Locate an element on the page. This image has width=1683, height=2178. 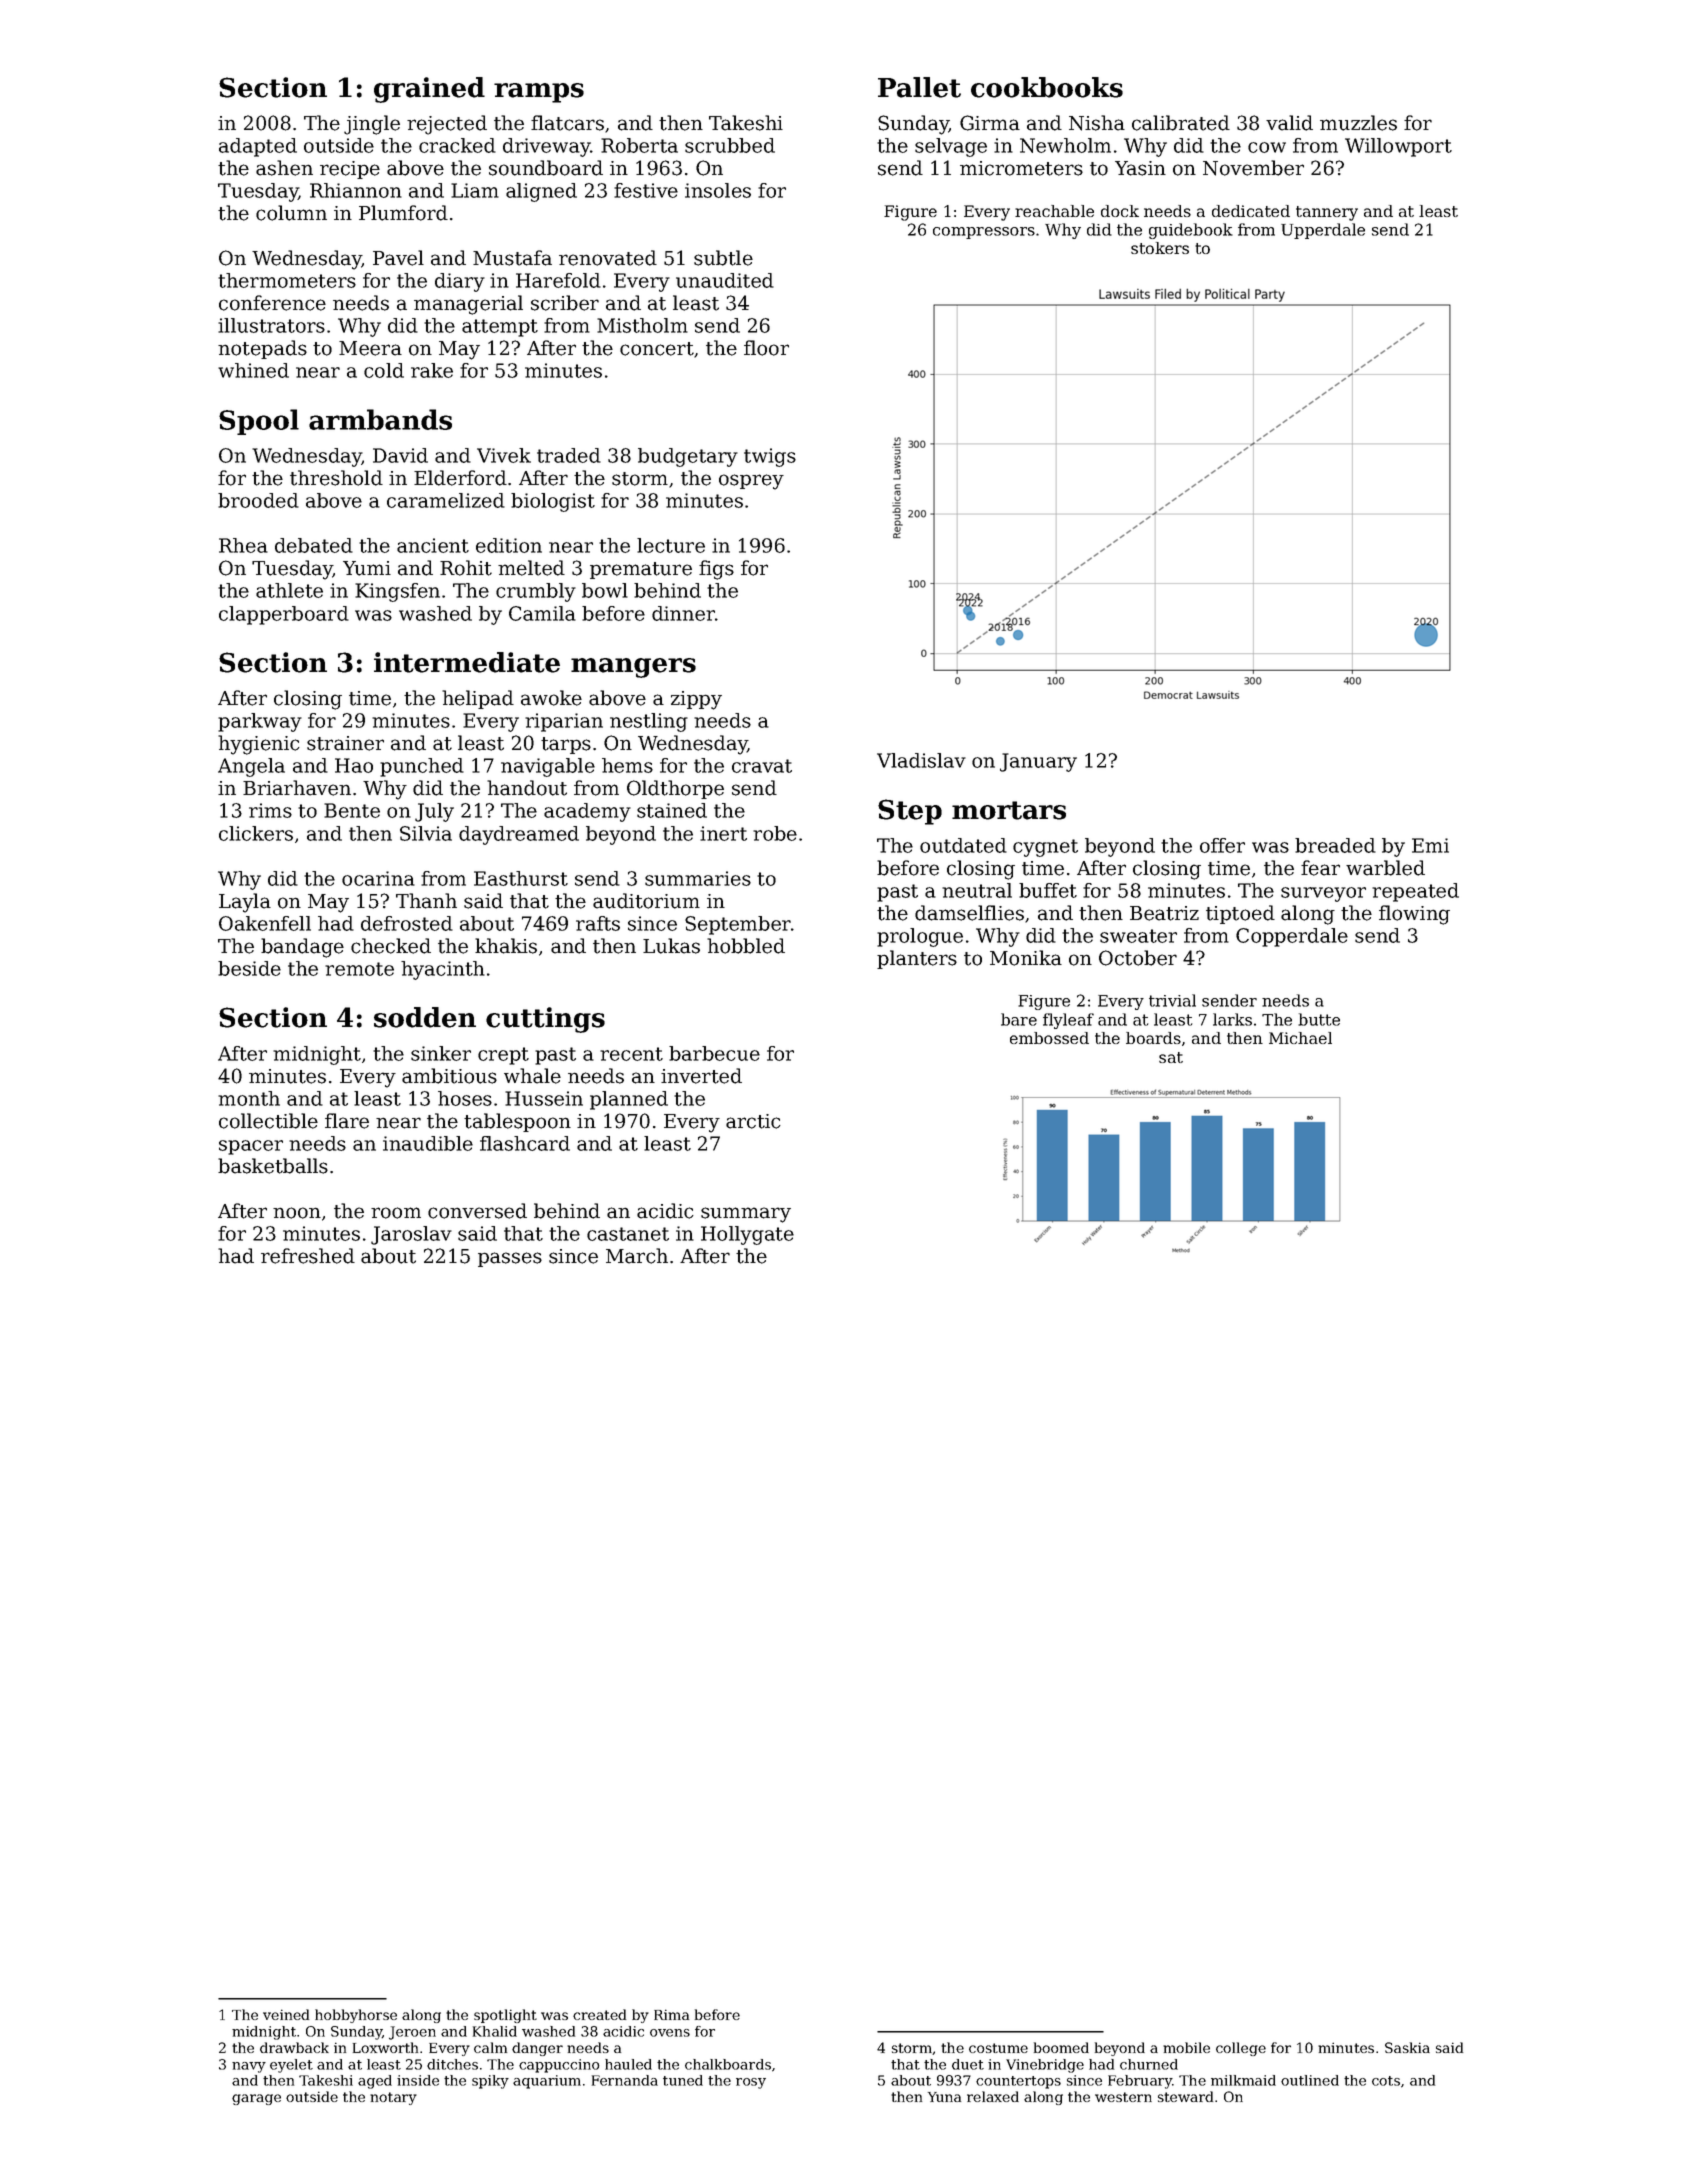
Saskia is located at coordinates (1407, 2047).
